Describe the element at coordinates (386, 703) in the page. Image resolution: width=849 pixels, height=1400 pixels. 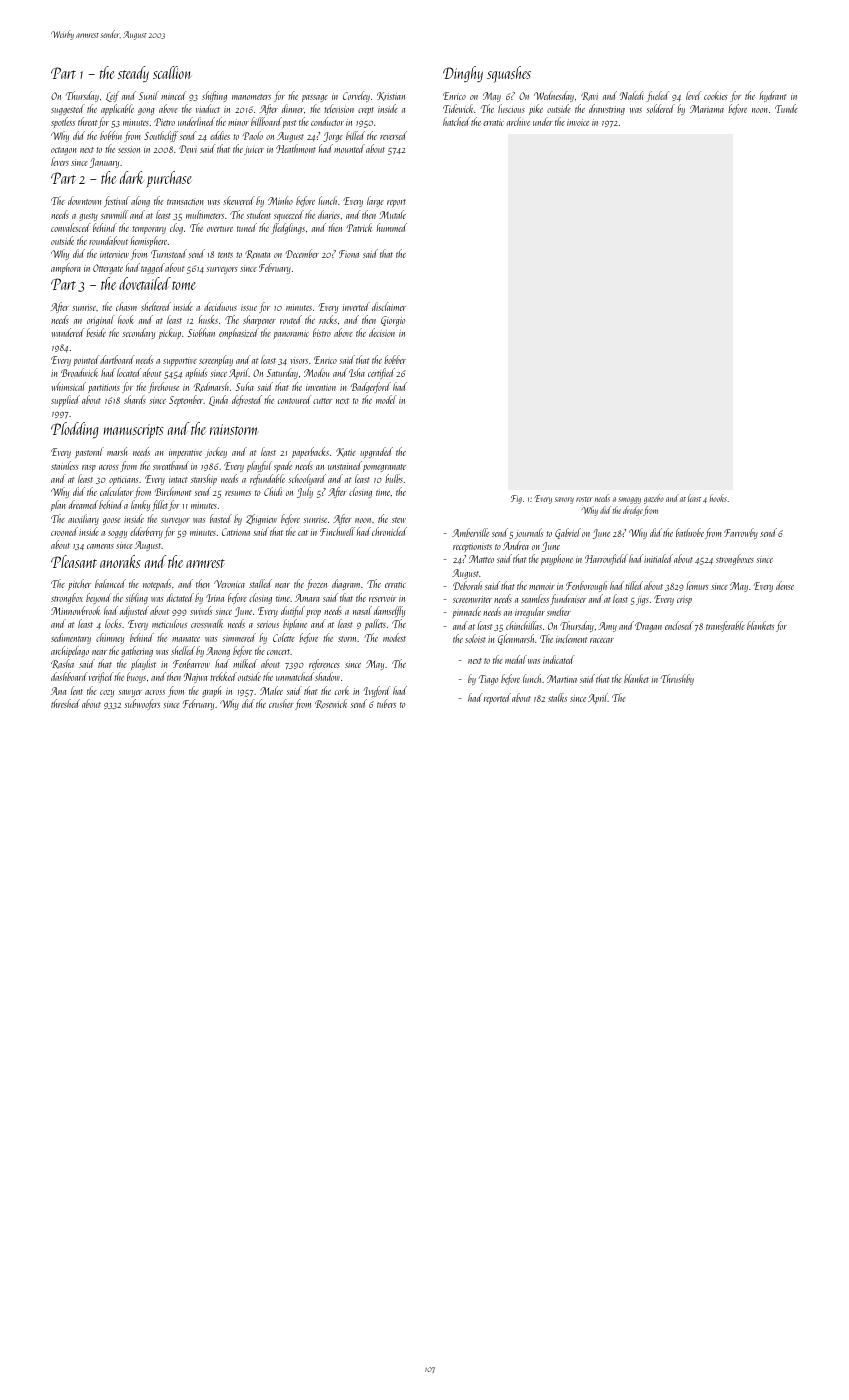
I see `tubers` at that location.
